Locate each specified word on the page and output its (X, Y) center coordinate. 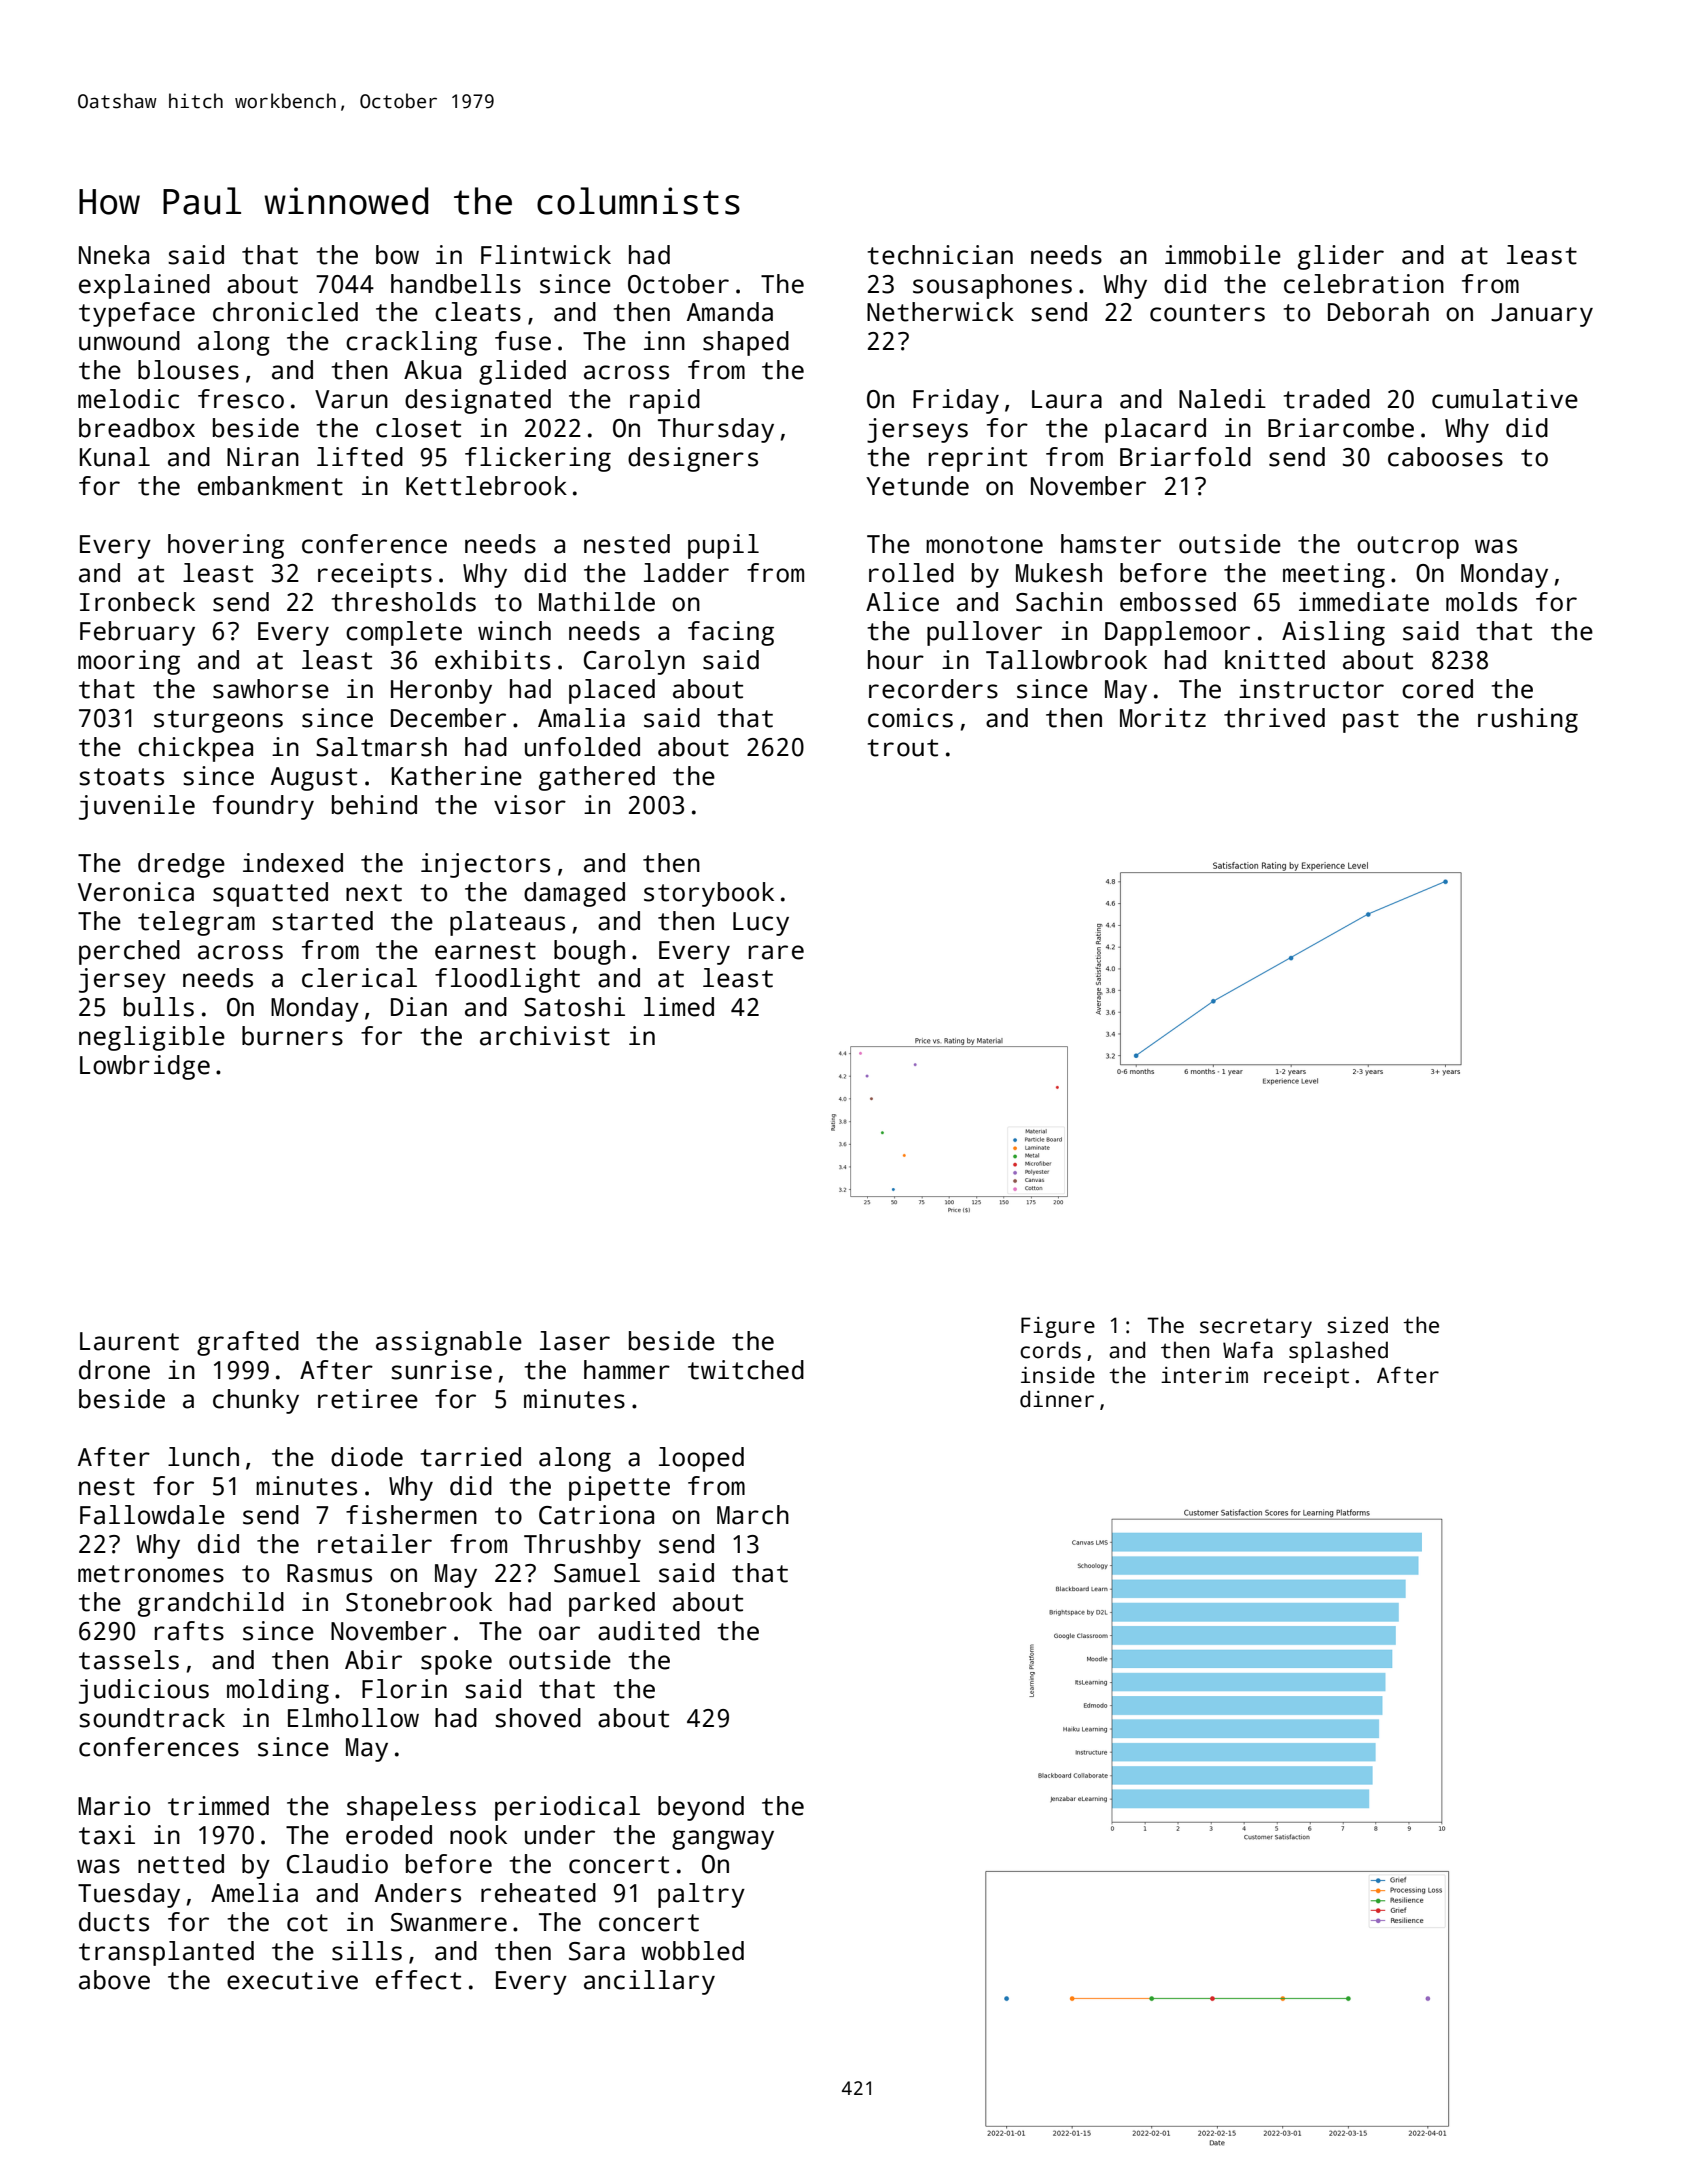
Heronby (441, 691)
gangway (723, 1840)
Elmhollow (353, 1718)
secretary (1256, 1328)
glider (1341, 257)
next (374, 893)
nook (478, 1835)
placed (612, 691)
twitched (746, 1370)
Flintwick (546, 255)
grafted (248, 1343)
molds (1481, 602)
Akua (432, 370)
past (1371, 721)
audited (649, 1631)
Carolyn (634, 662)
